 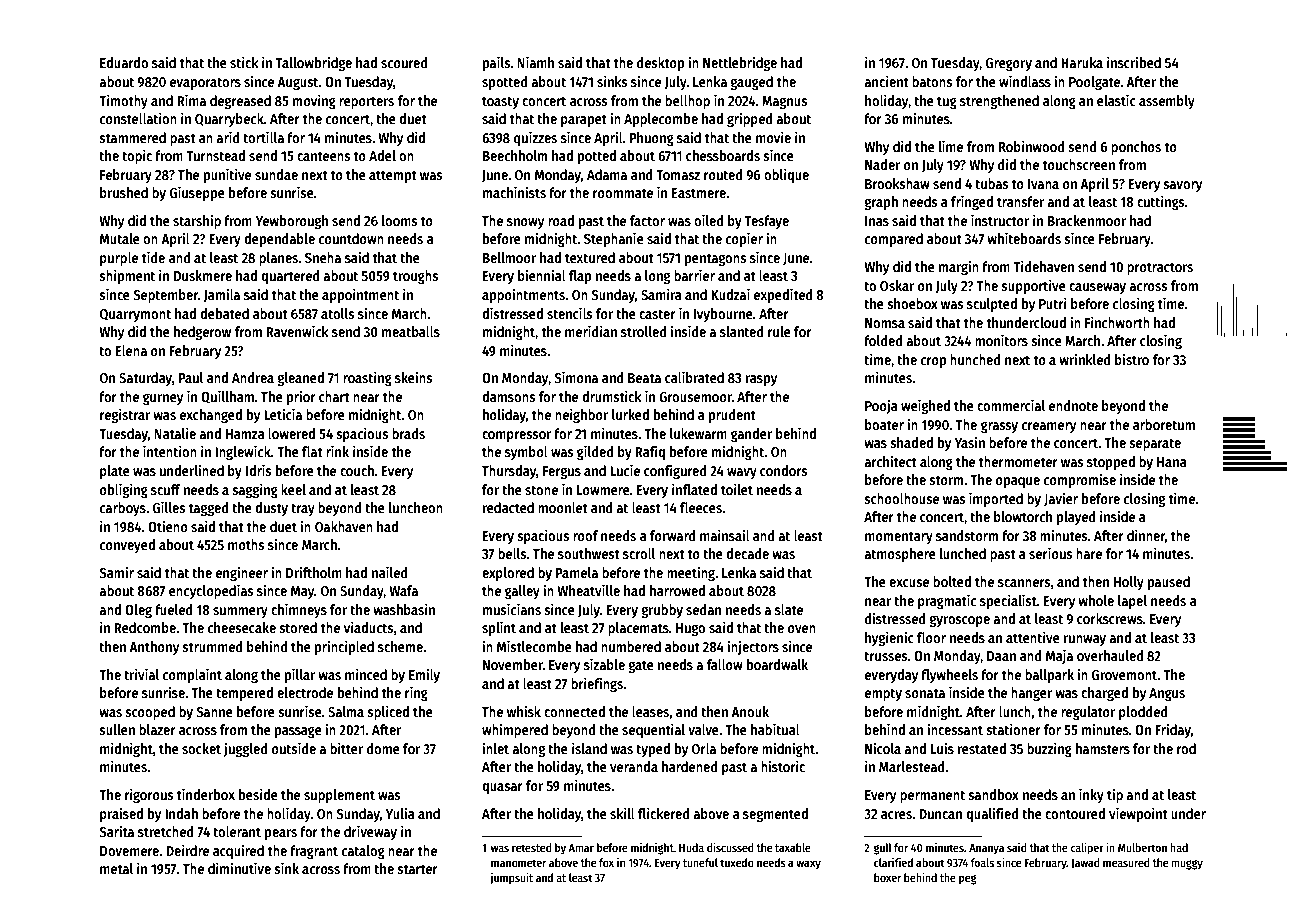 What do you see at coordinates (585, 535) in the page?
I see `roof` at bounding box center [585, 535].
